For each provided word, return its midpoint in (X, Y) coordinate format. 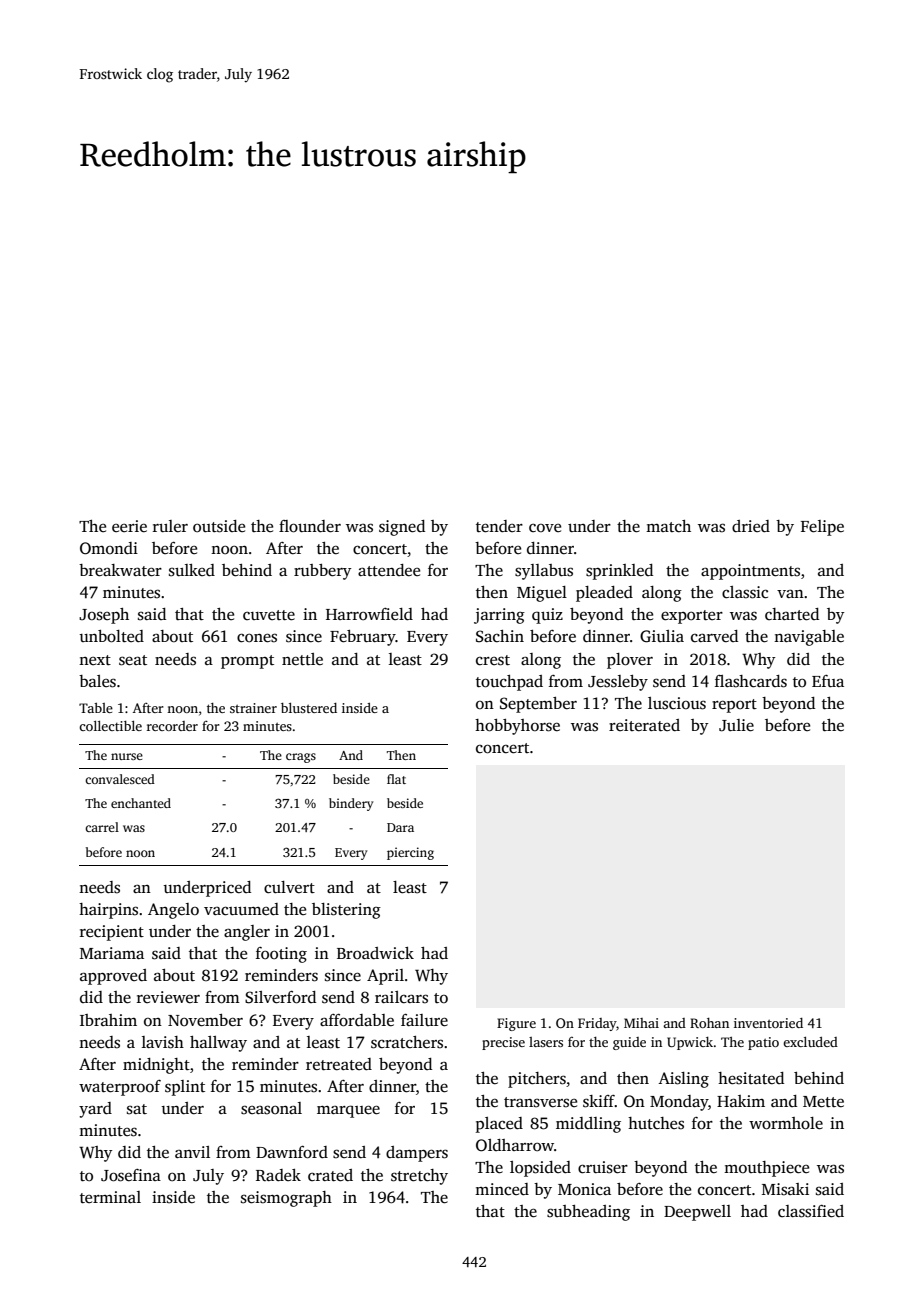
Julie (736, 725)
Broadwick (375, 953)
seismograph (286, 1199)
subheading (588, 1213)
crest (493, 660)
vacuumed (241, 909)
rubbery (322, 572)
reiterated (644, 725)
